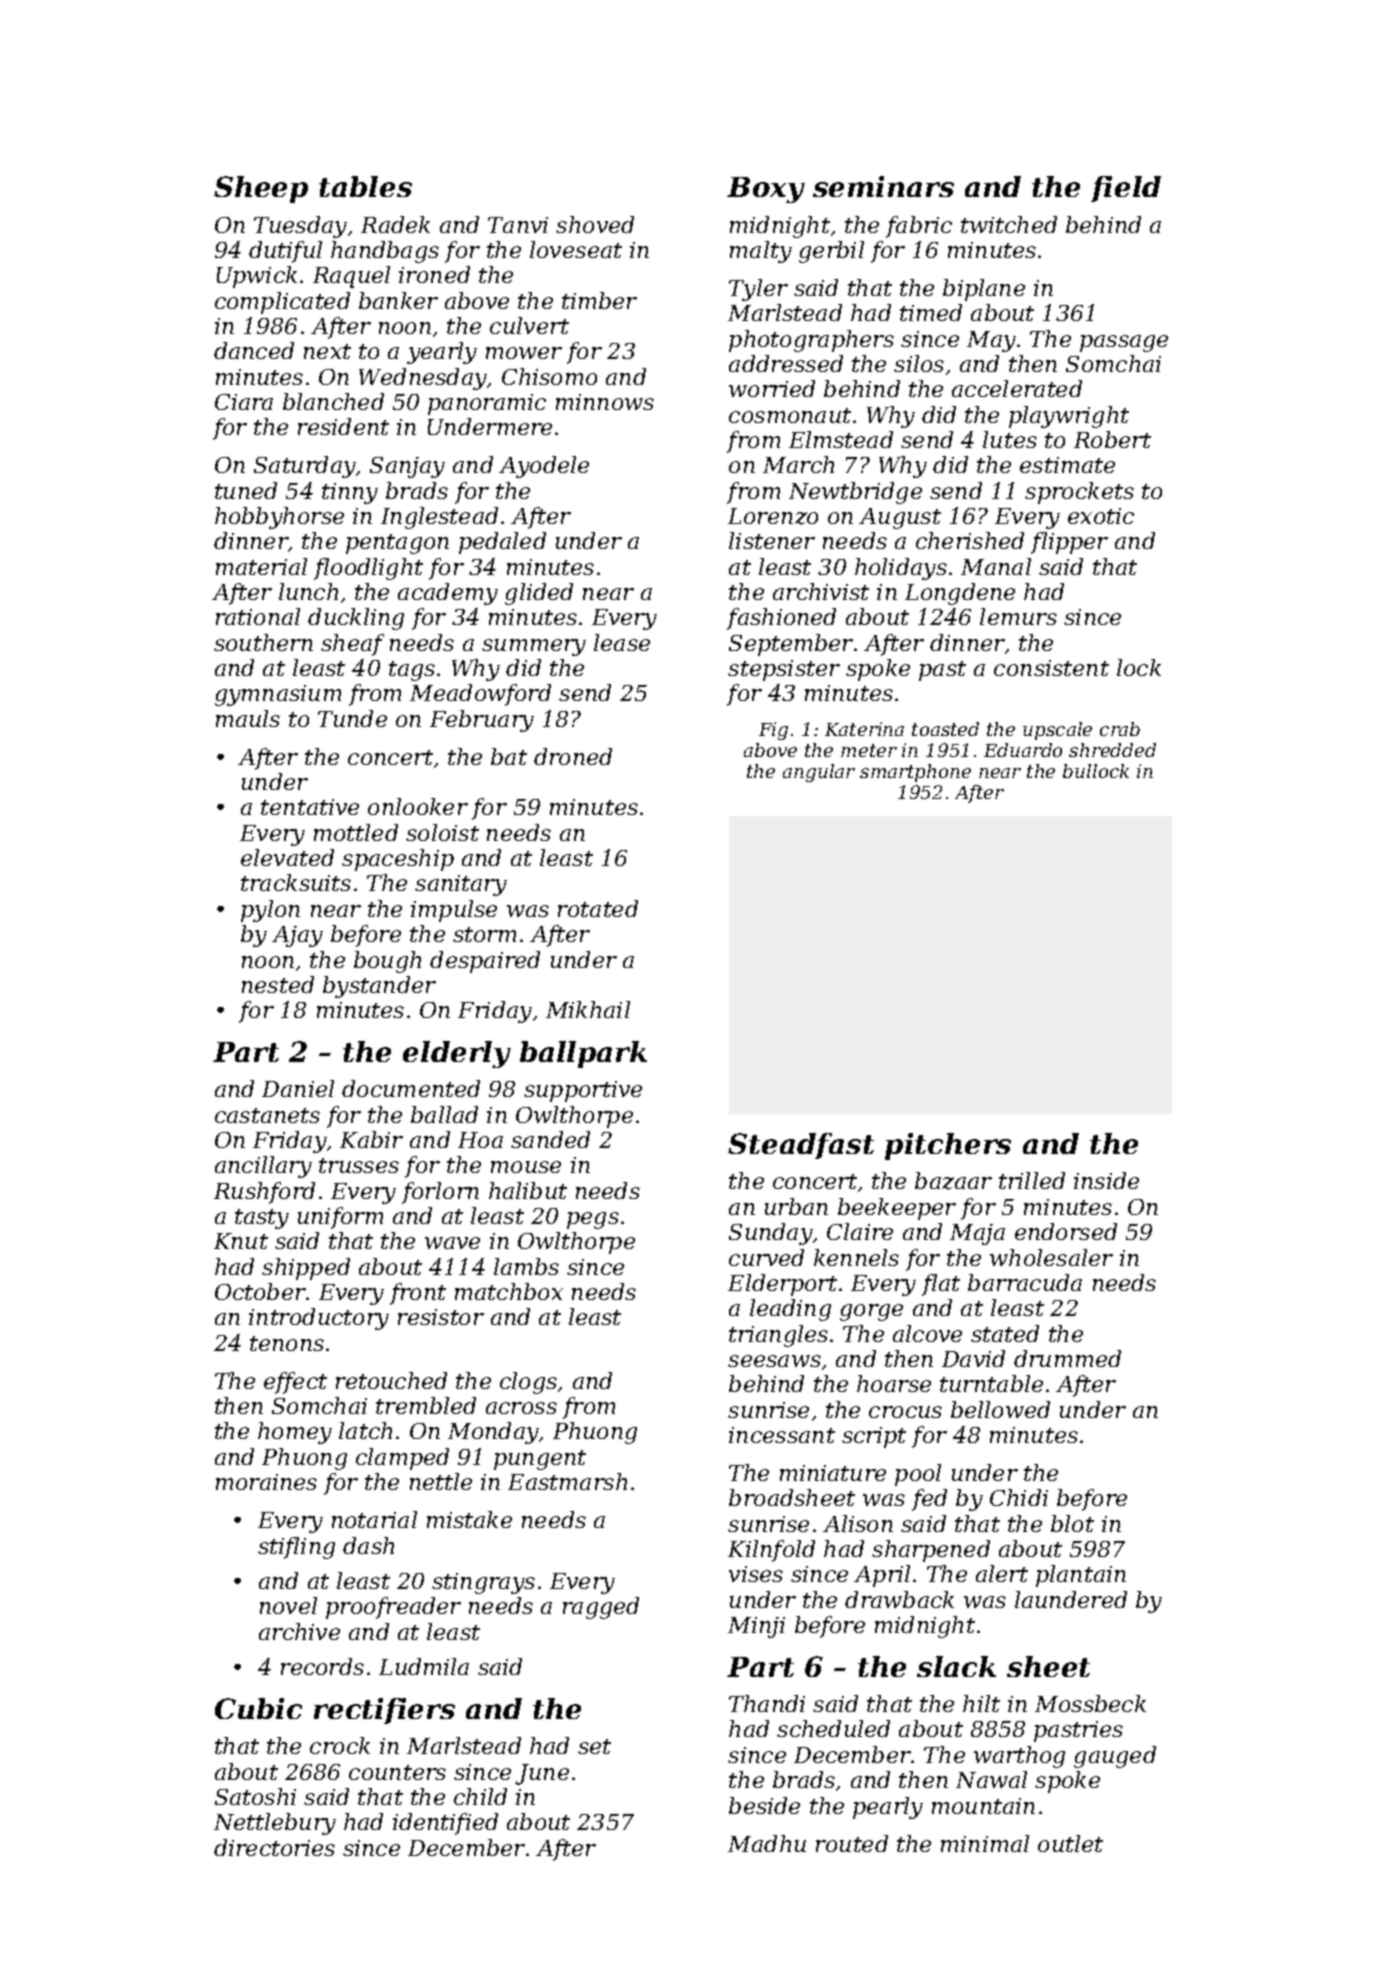 Image resolution: width=1386 pixels, height=1969 pixels. I want to click on spaceship, so click(398, 860).
